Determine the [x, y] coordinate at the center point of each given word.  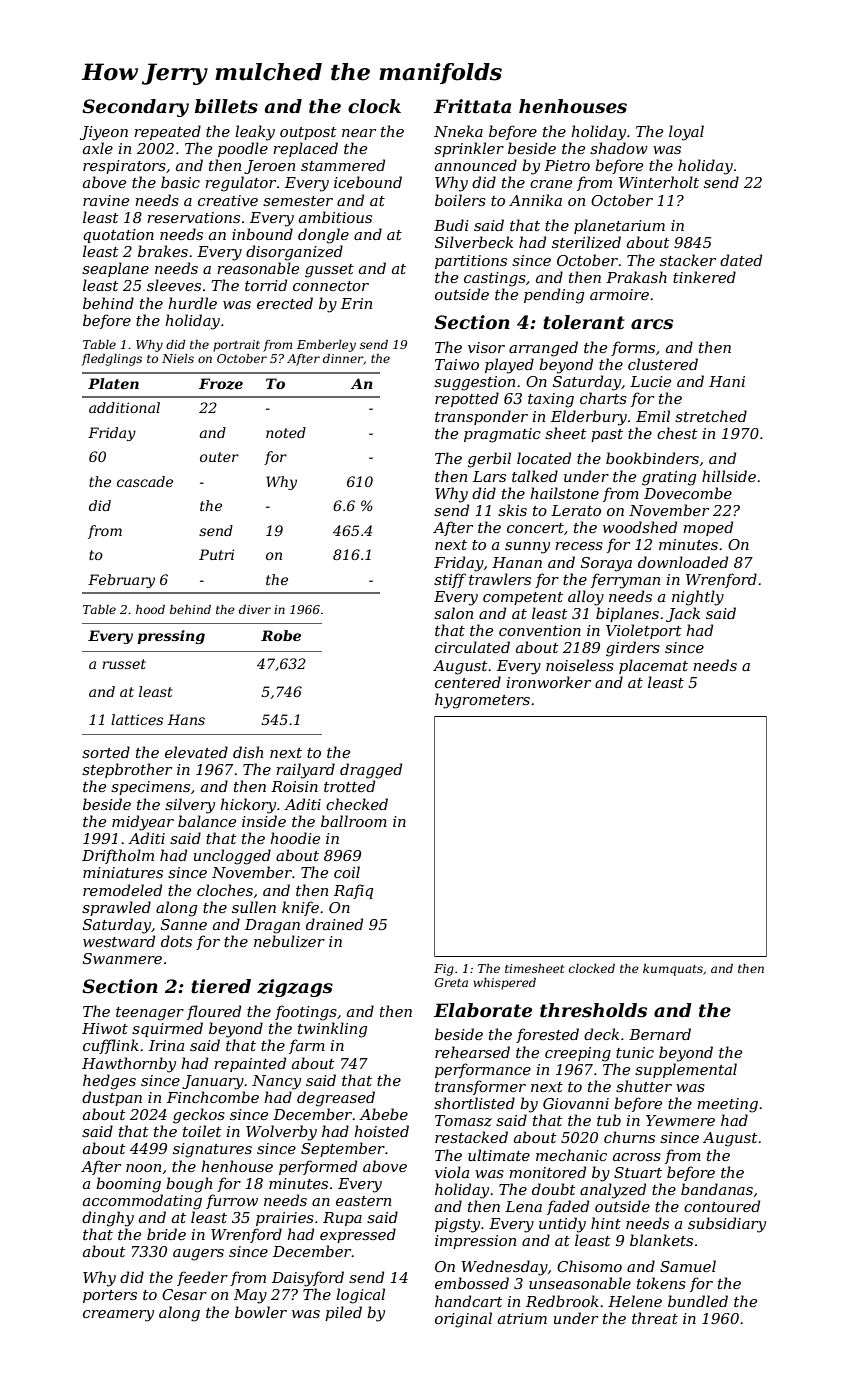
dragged [371, 771]
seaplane [115, 269]
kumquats [673, 970]
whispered [504, 984]
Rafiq [353, 891]
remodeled [122, 890]
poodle [243, 149]
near [359, 133]
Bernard [660, 1034]
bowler [261, 1312]
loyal [686, 133]
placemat [653, 666]
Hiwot [105, 1028]
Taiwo [457, 364]
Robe [281, 635]
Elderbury [589, 418]
